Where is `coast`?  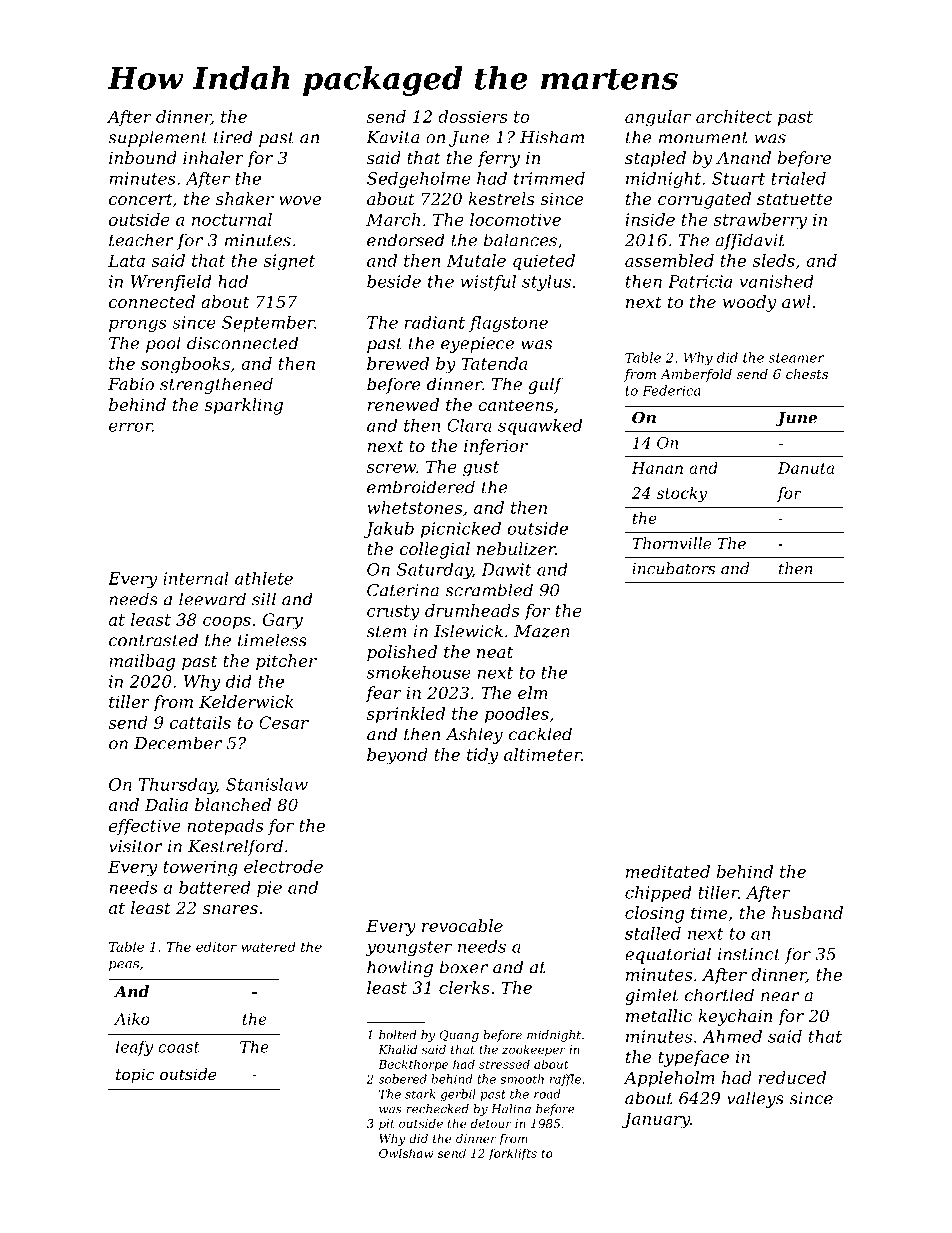 coast is located at coordinates (179, 1047).
